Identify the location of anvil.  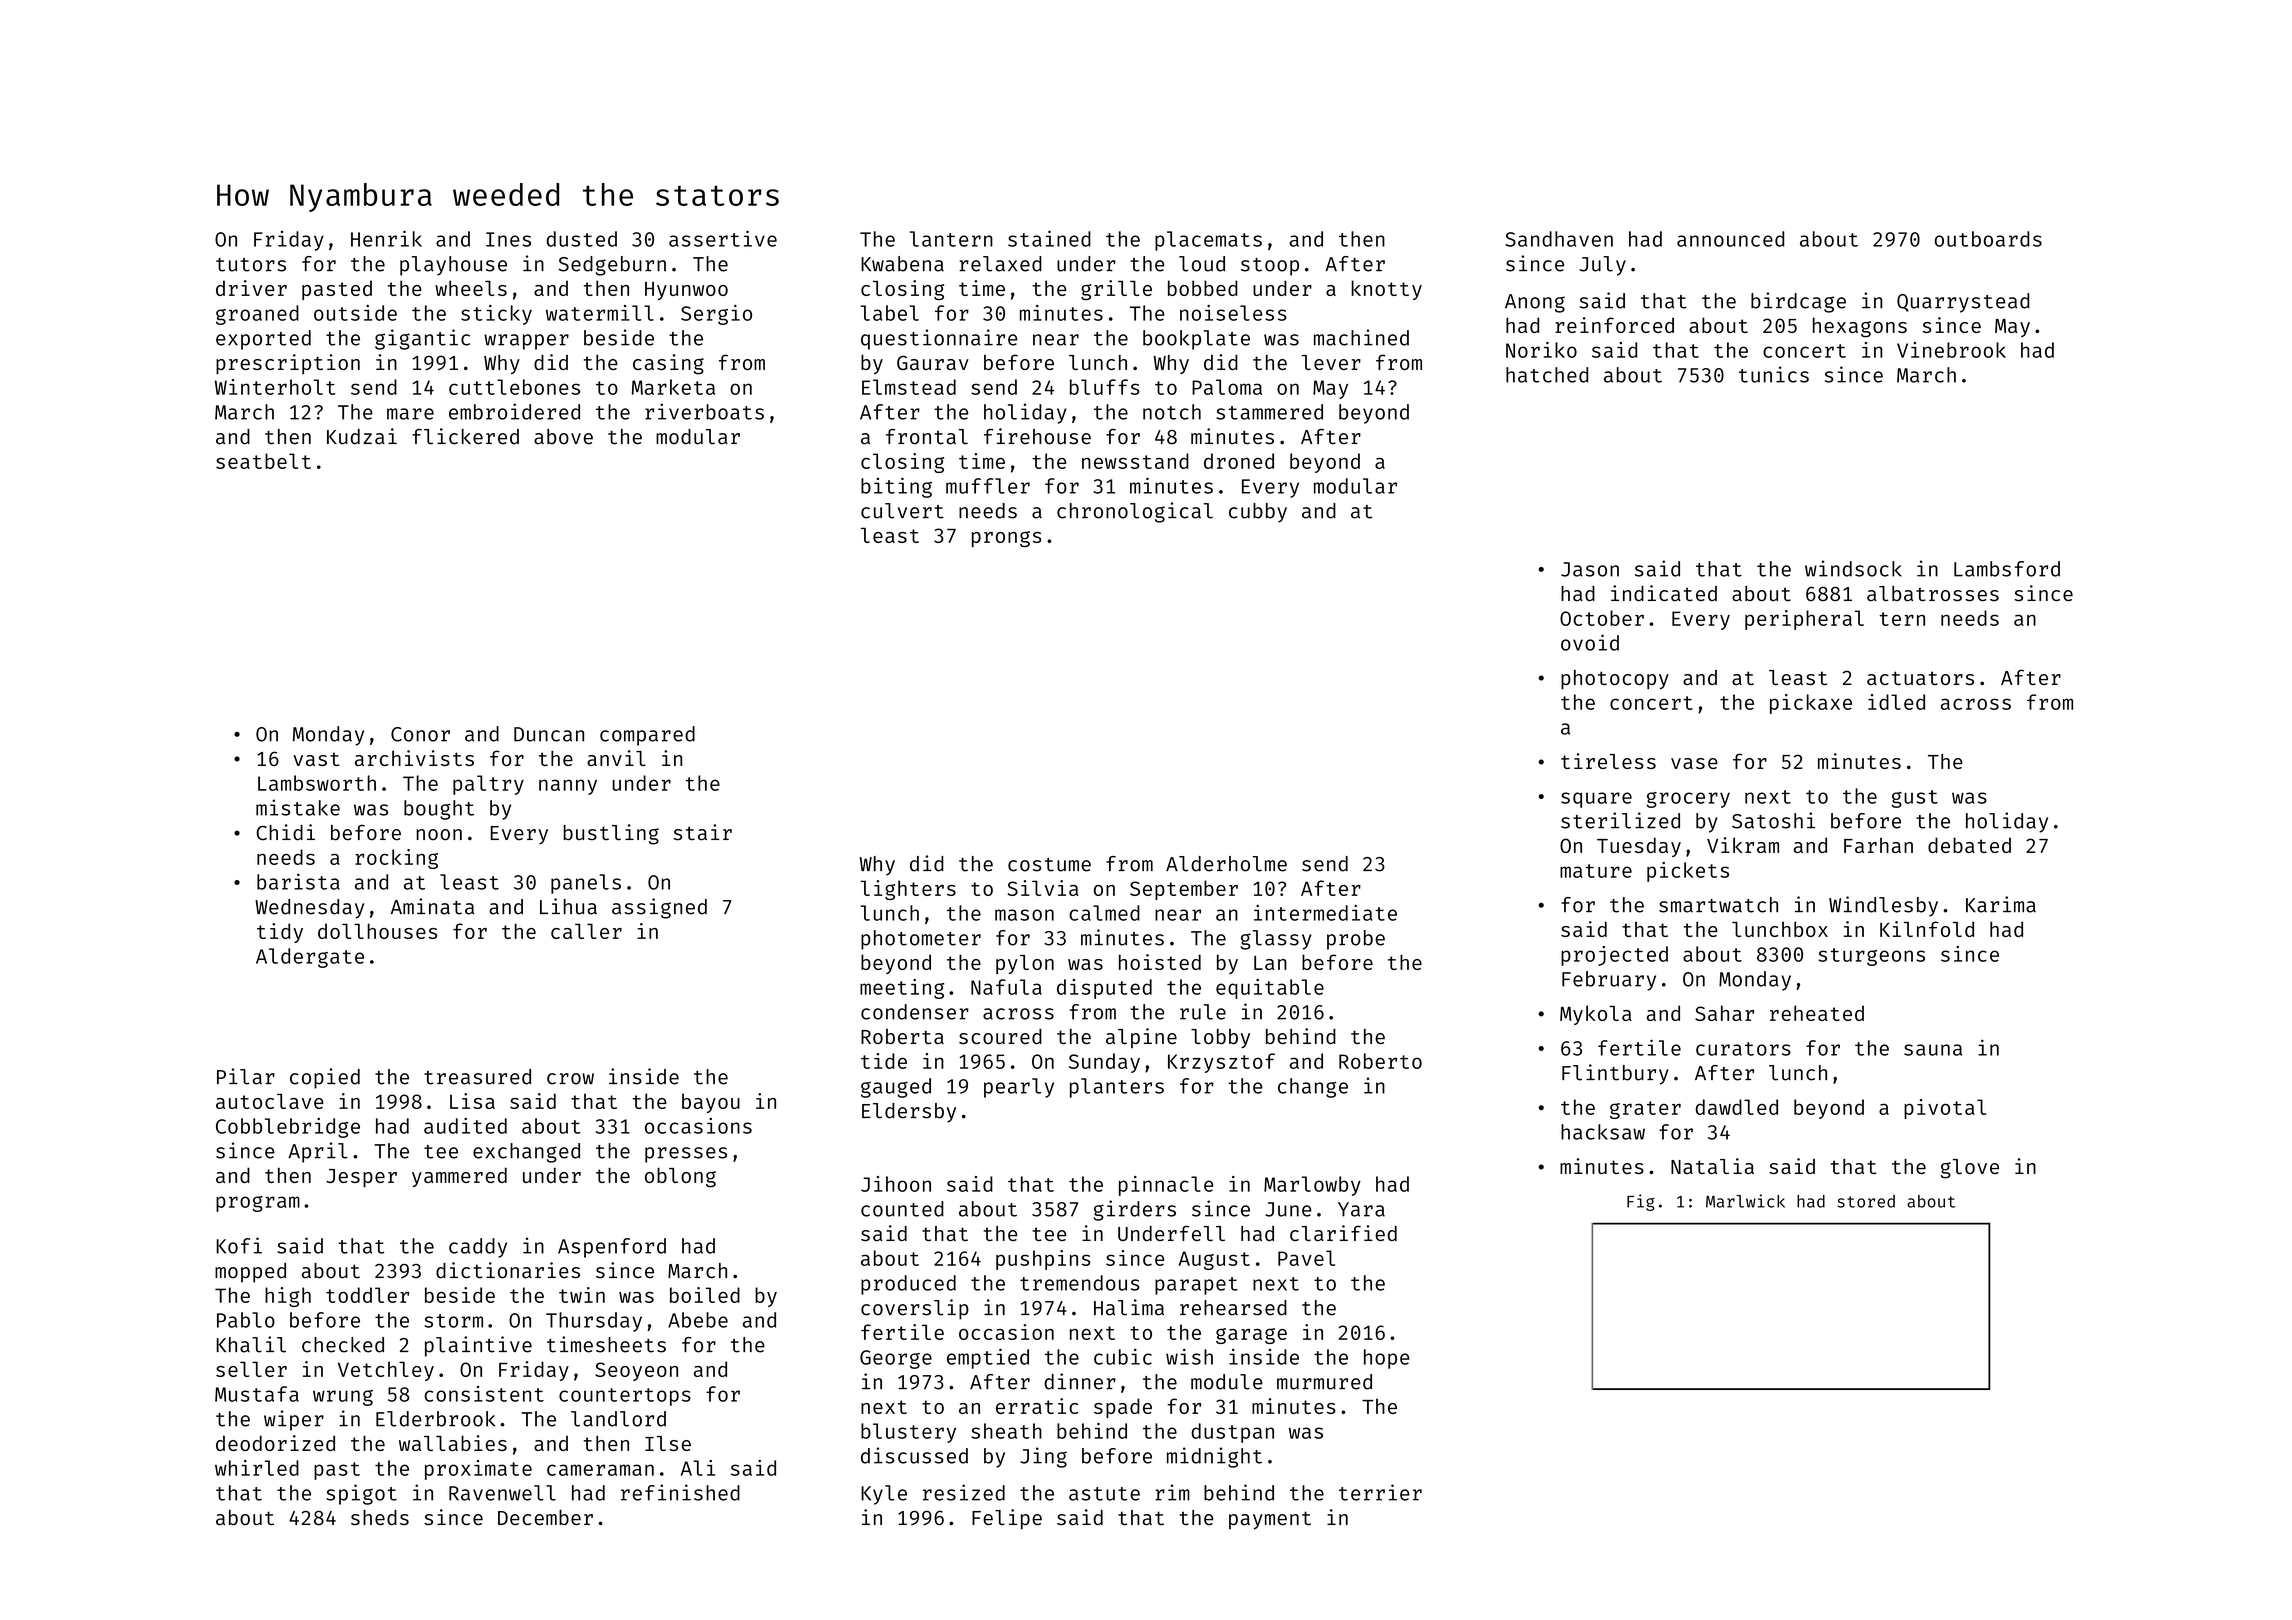
(616, 758).
